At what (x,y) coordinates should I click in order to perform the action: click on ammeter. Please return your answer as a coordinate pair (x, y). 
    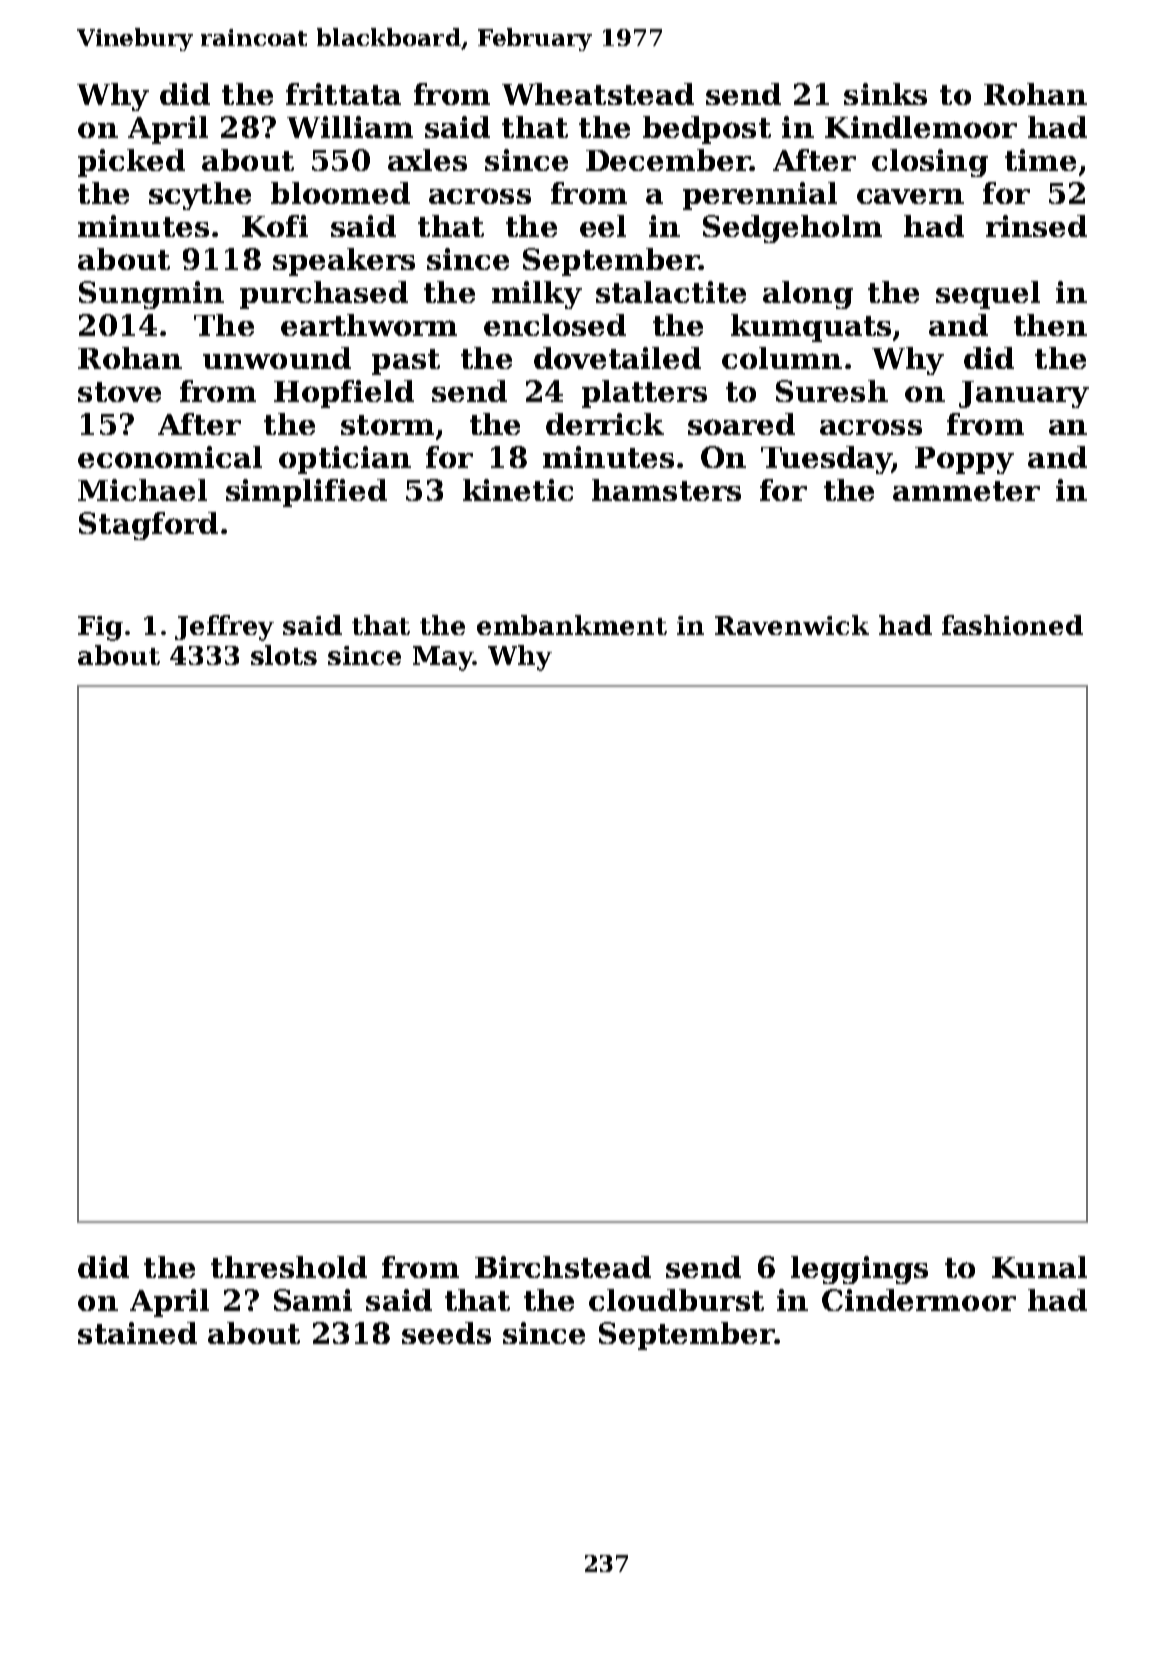
    Looking at the image, I should click on (966, 491).
